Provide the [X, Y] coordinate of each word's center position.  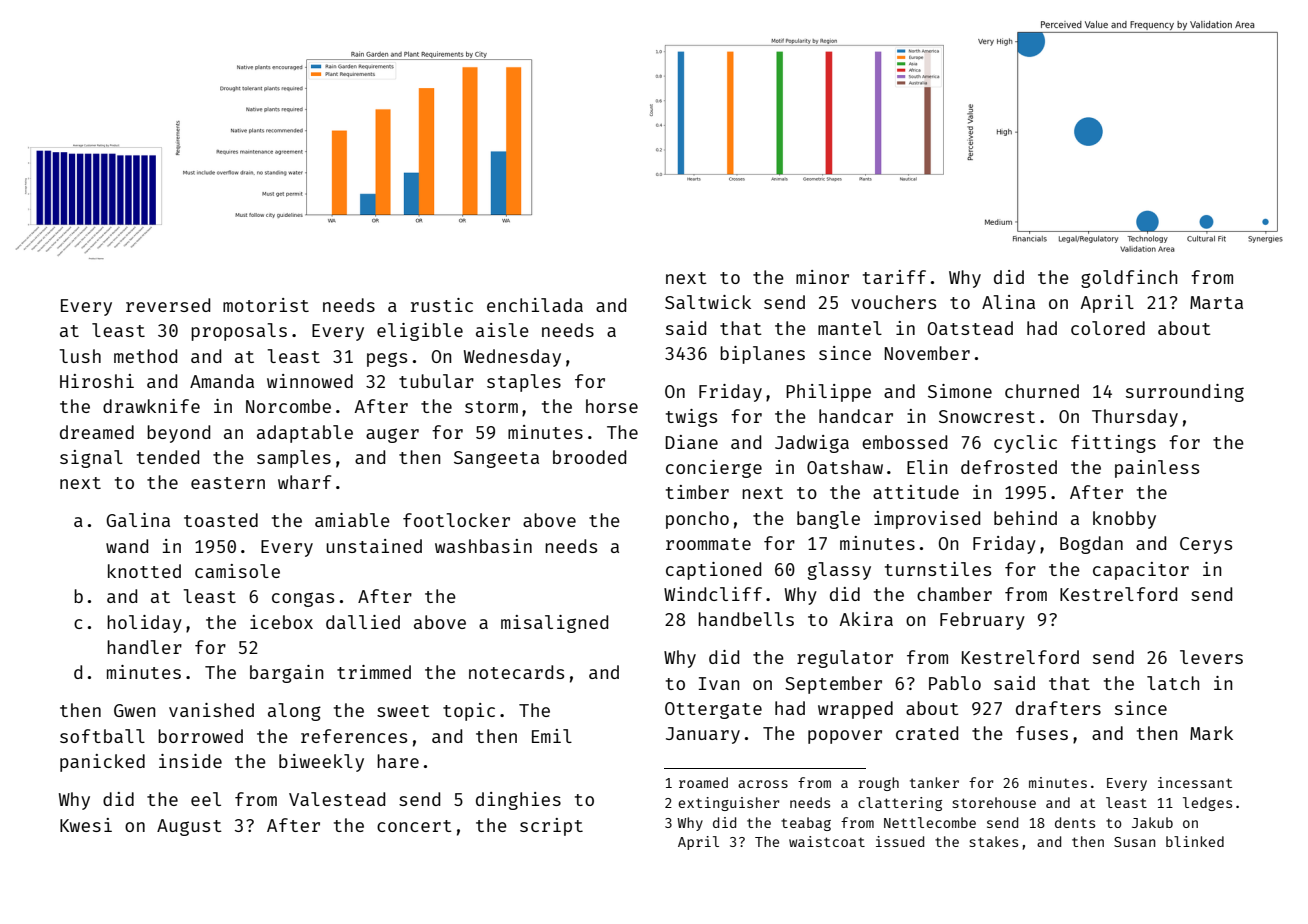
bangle [828, 520]
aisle [502, 330]
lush [80, 356]
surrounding [1185, 393]
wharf [304, 482]
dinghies [518, 801]
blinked [1195, 841]
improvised [927, 520]
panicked [102, 763]
